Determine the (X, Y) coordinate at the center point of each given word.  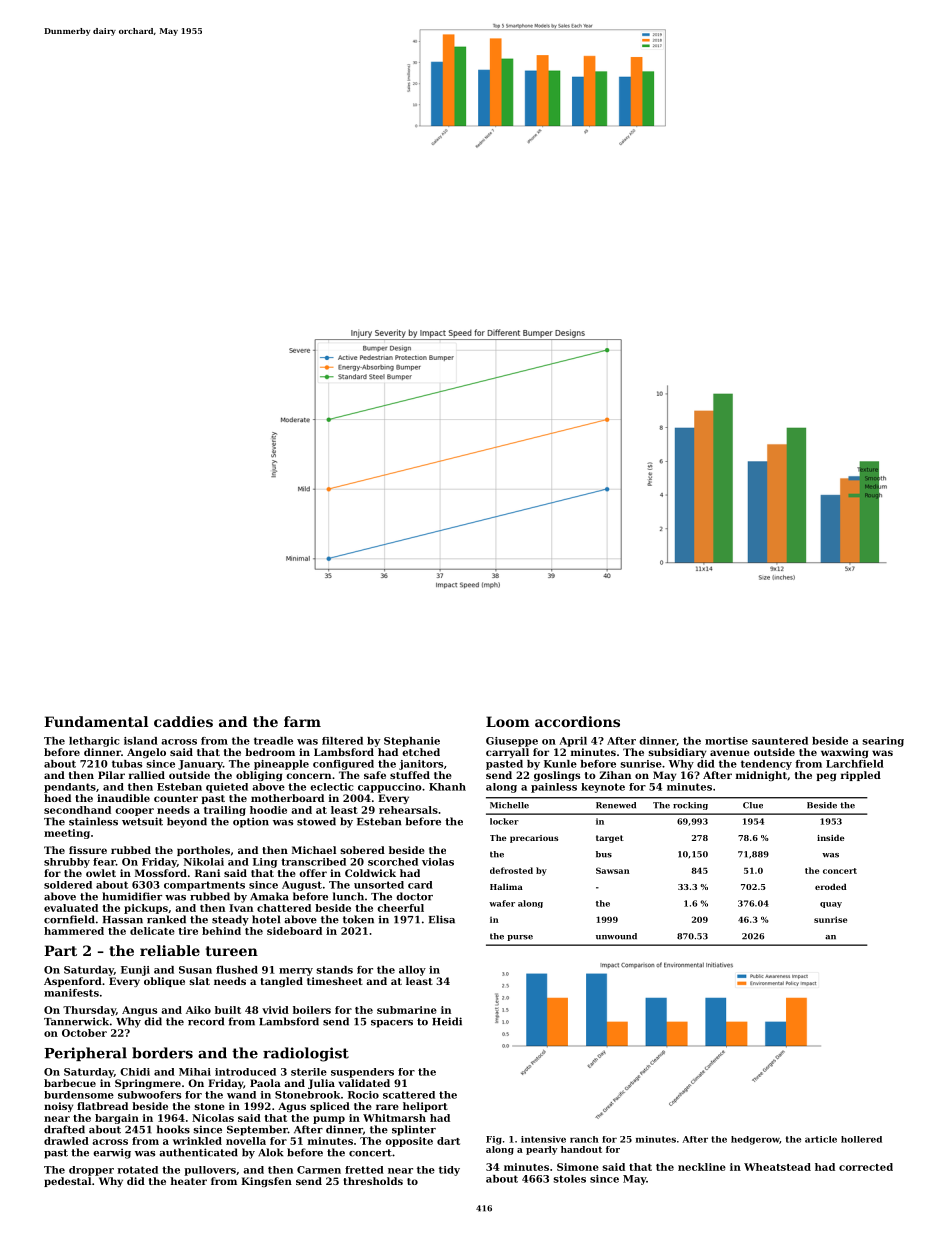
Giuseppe (512, 742)
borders (162, 1053)
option (251, 822)
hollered (861, 1139)
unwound (616, 936)
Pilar (111, 775)
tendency (766, 765)
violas (438, 862)
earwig (112, 1153)
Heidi (447, 1021)
